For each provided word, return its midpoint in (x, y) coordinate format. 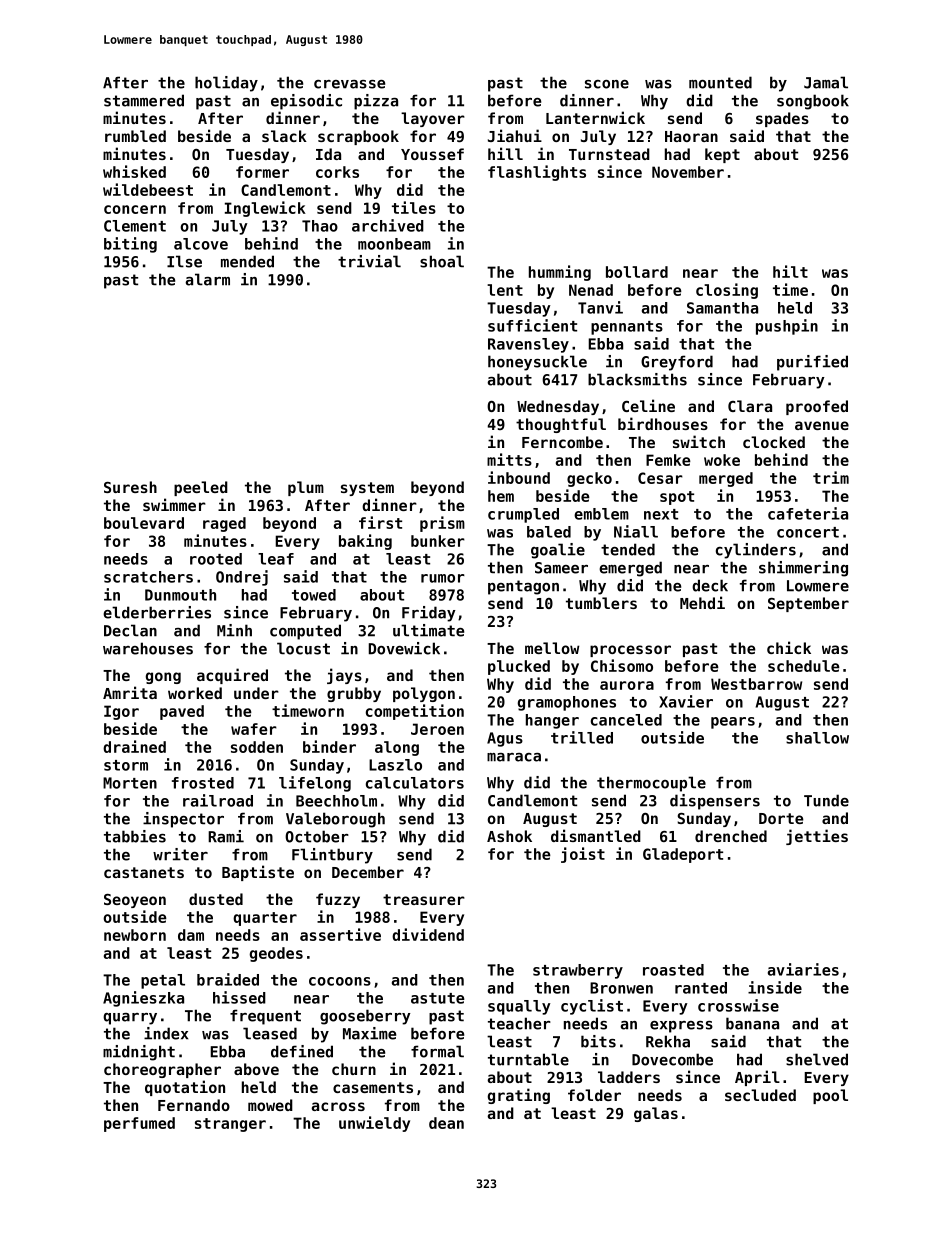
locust (303, 648)
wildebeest (148, 189)
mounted (720, 82)
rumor (443, 578)
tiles (414, 207)
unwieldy (374, 1124)
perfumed (139, 1124)
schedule (804, 666)
